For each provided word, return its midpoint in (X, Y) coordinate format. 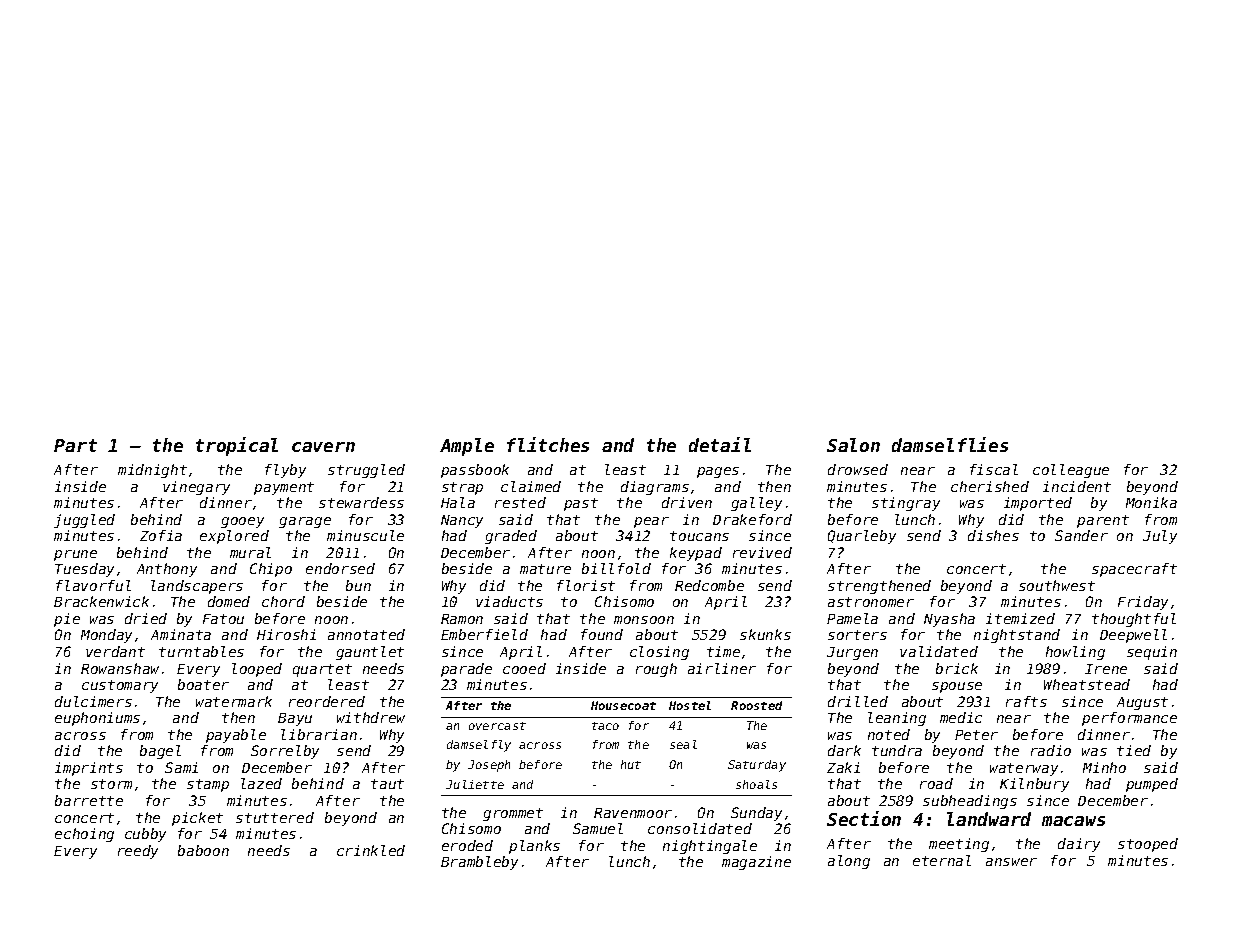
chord (283, 601)
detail (720, 444)
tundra (897, 750)
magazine (756, 863)
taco (605, 726)
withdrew (371, 717)
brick (957, 668)
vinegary (196, 488)
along (849, 862)
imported (1038, 504)
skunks (765, 634)
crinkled (371, 850)
